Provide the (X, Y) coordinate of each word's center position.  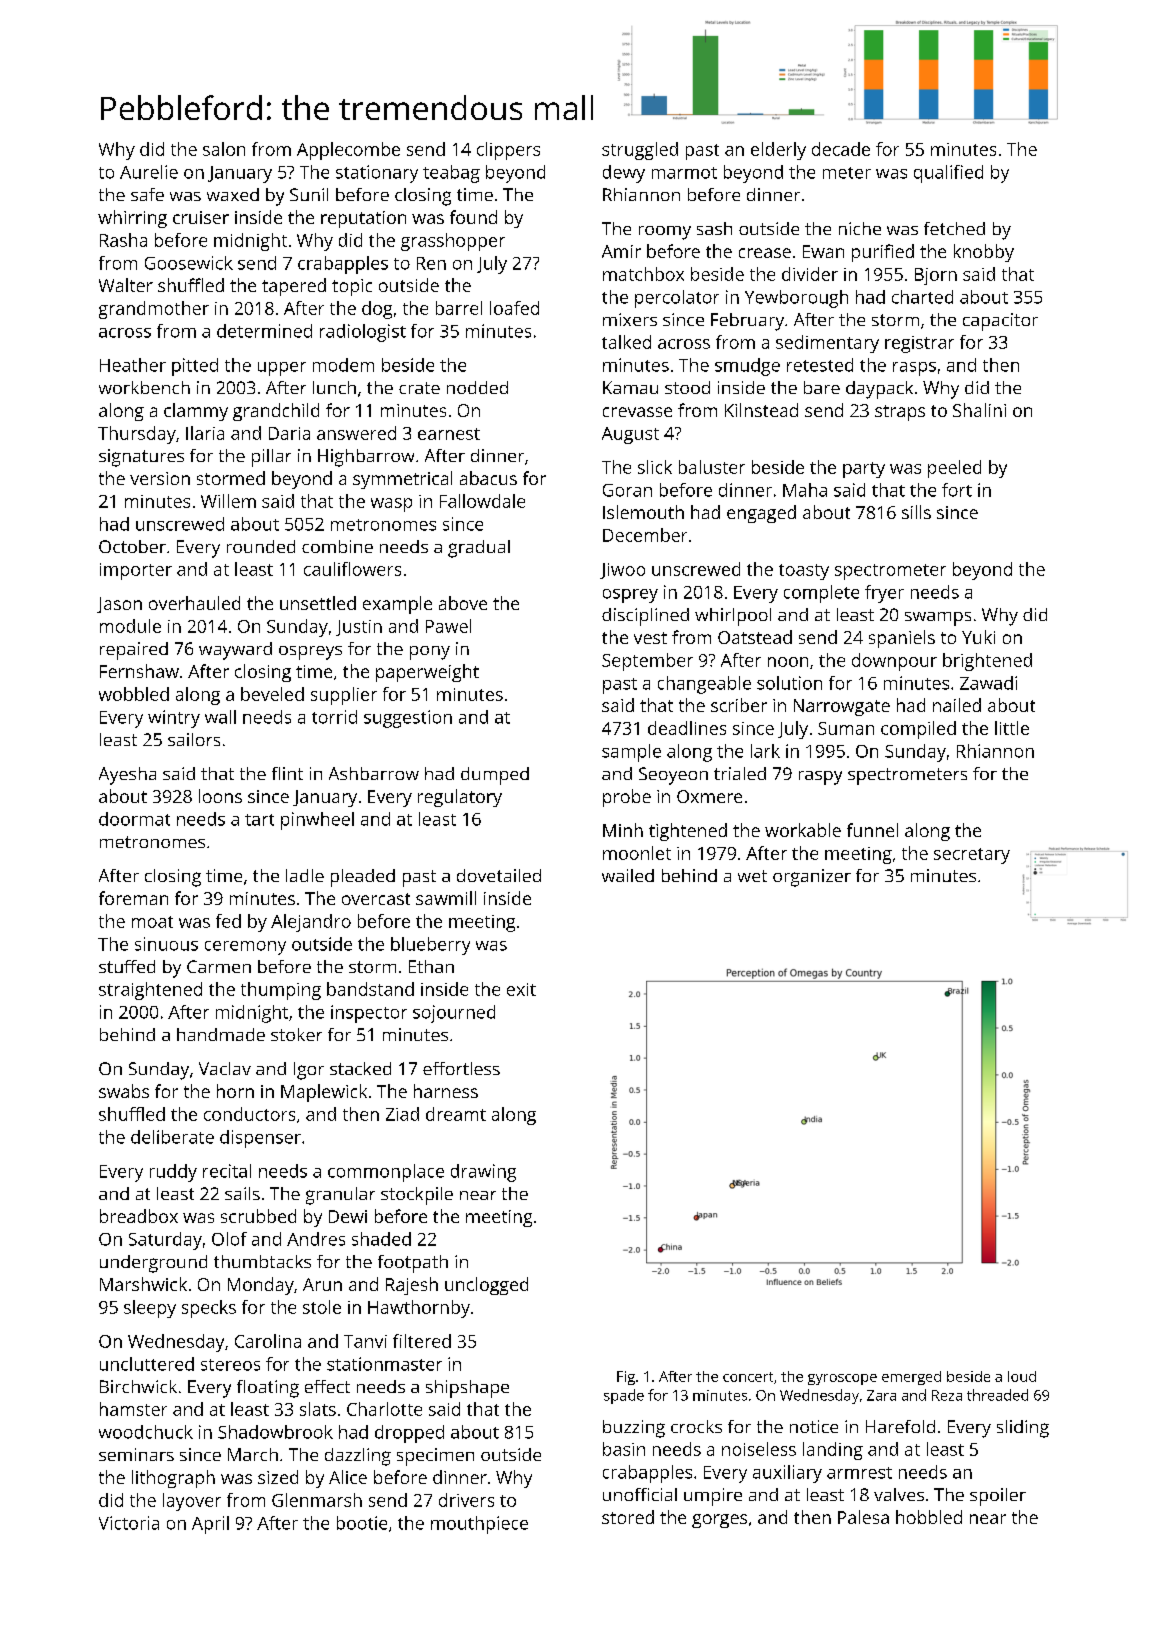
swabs (124, 1091)
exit (521, 989)
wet (752, 876)
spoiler (998, 1497)
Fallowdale (482, 501)
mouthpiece (479, 1525)
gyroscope (842, 1379)
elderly (778, 151)
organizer (812, 878)
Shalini (979, 410)
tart (259, 820)
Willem (228, 501)
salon (224, 149)
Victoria (129, 1523)
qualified (948, 174)
